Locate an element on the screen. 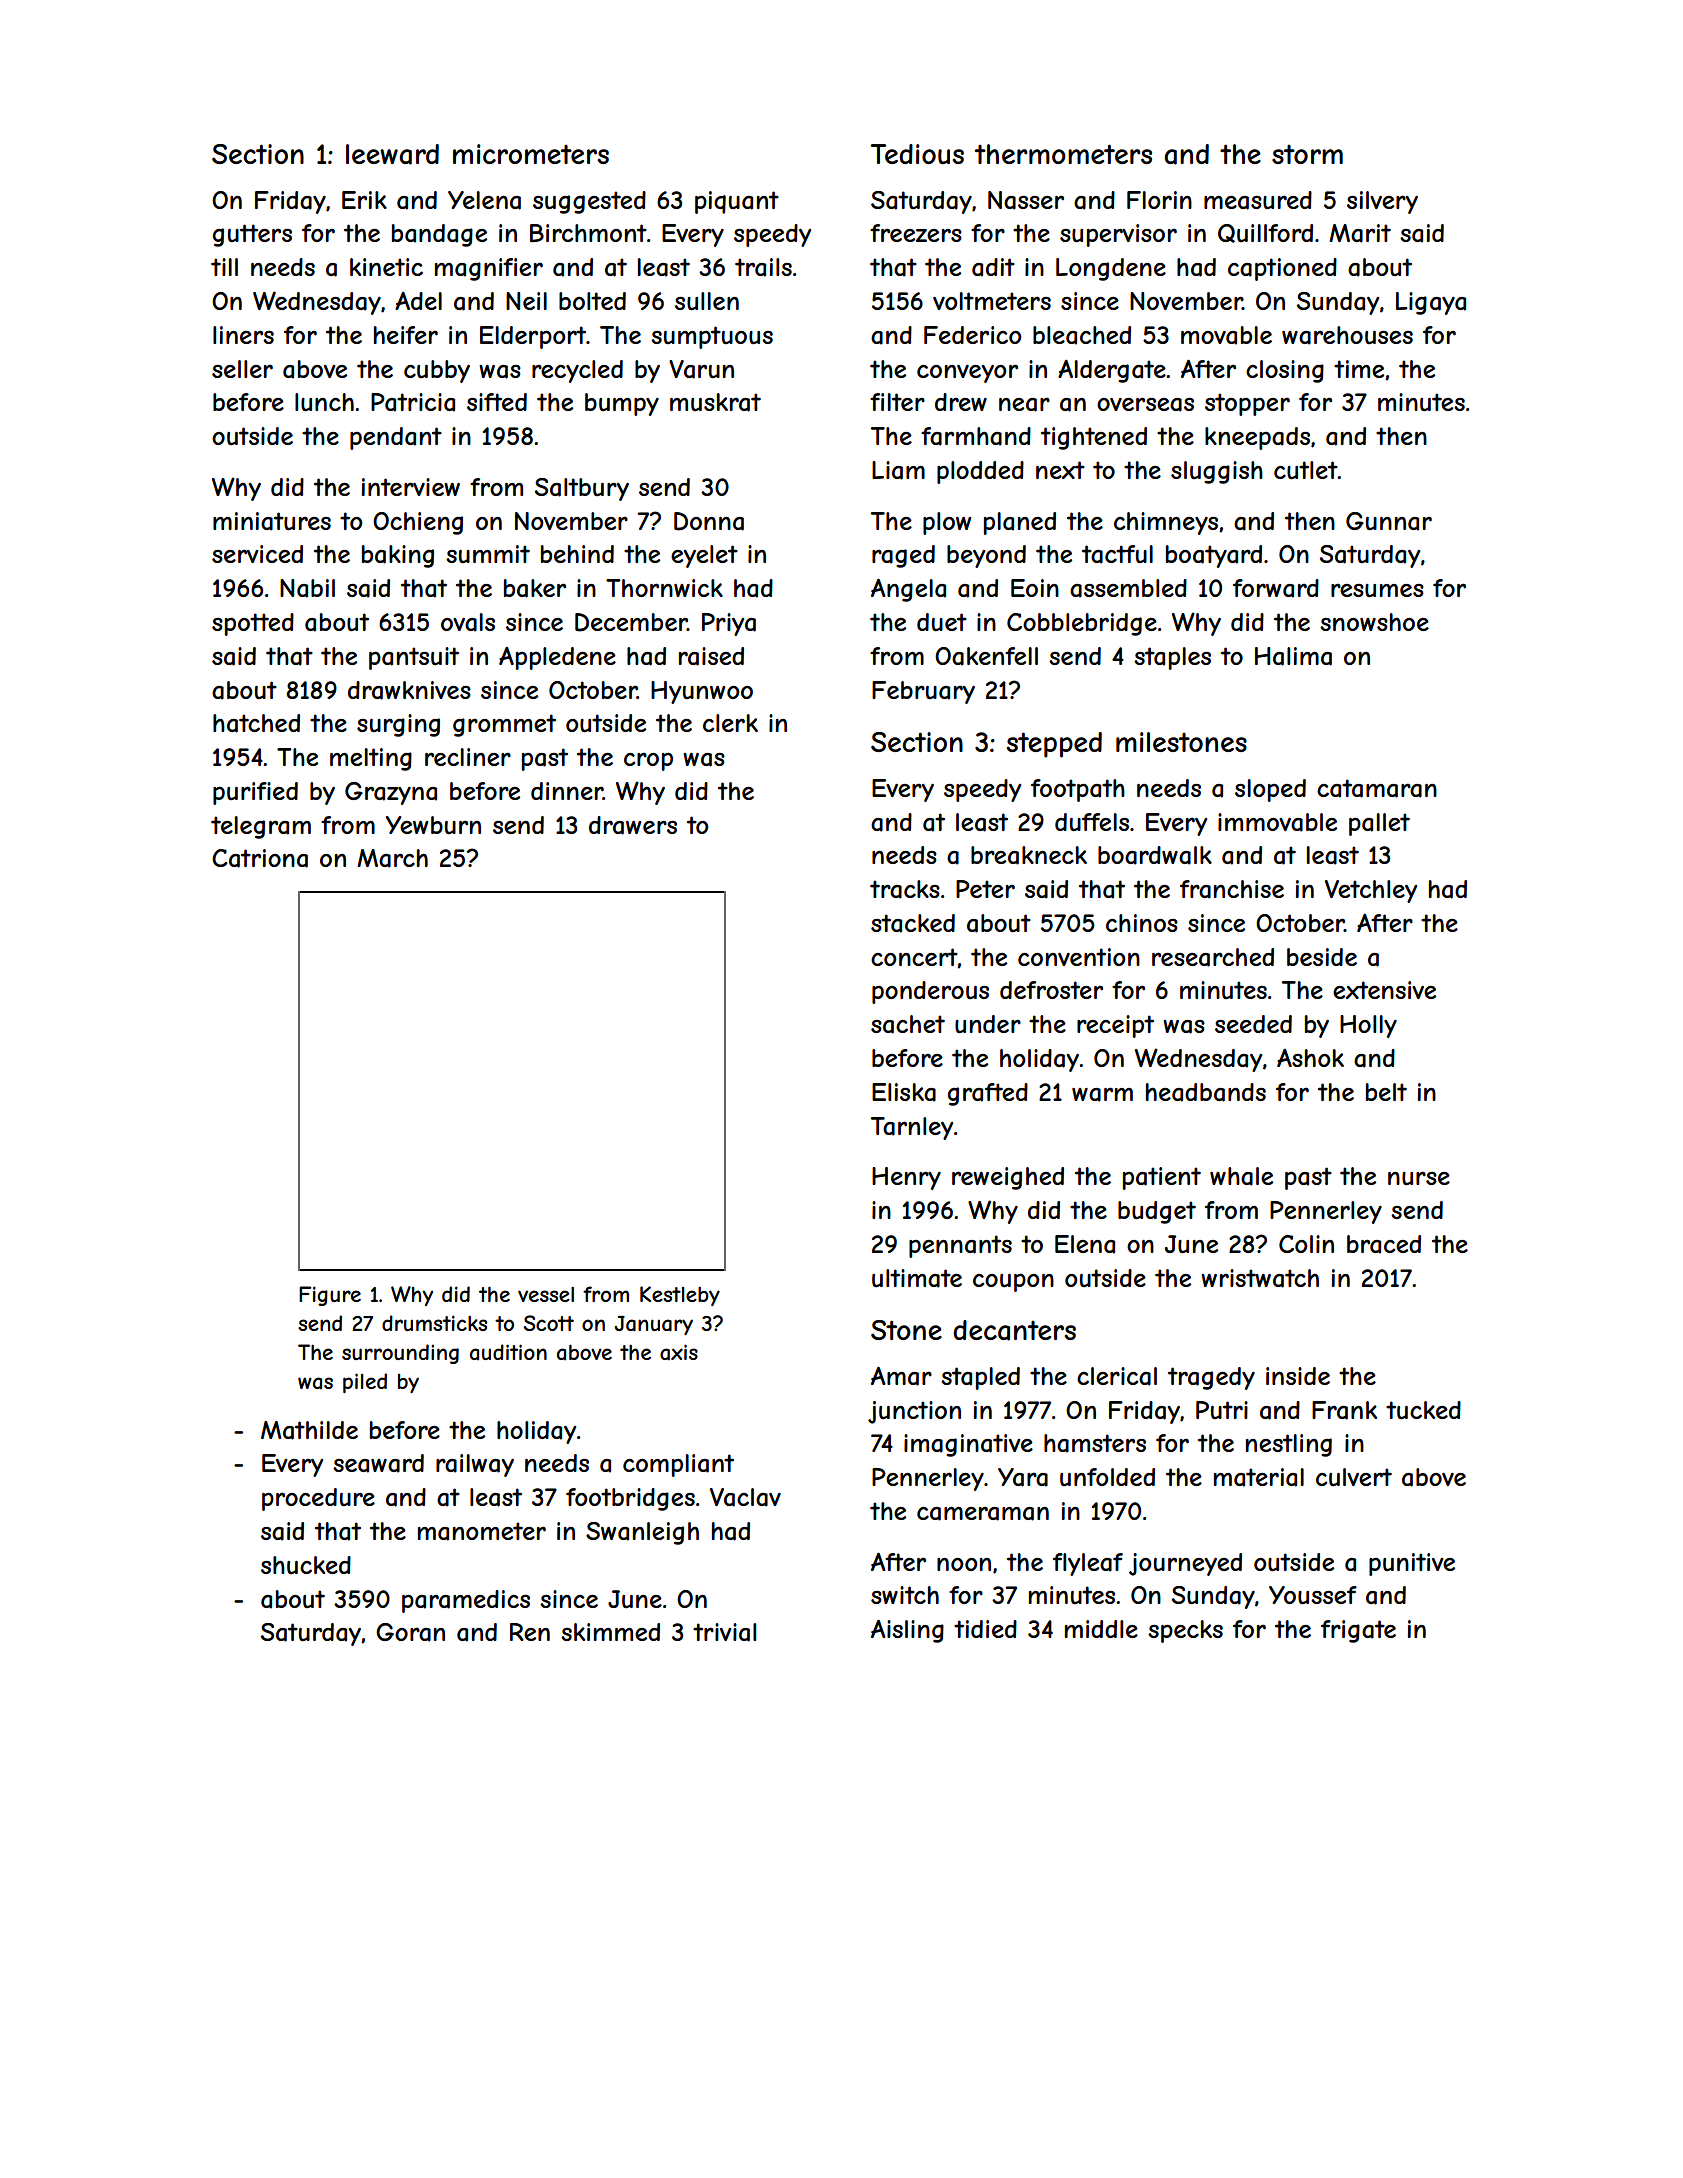  braced is located at coordinates (1384, 1244).
